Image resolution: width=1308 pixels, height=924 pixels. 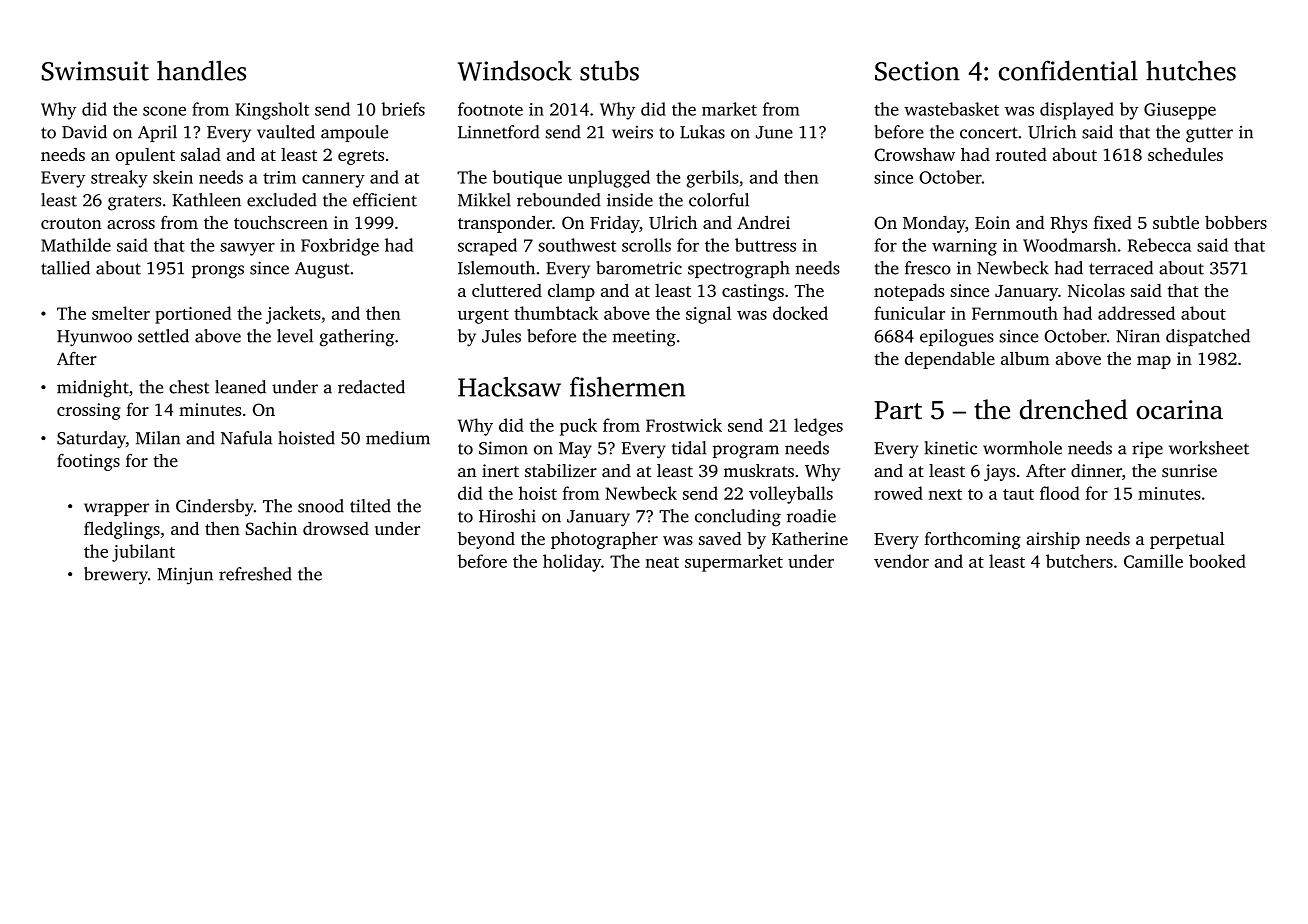 What do you see at coordinates (272, 111) in the page?
I see `Kingsholt` at bounding box center [272, 111].
